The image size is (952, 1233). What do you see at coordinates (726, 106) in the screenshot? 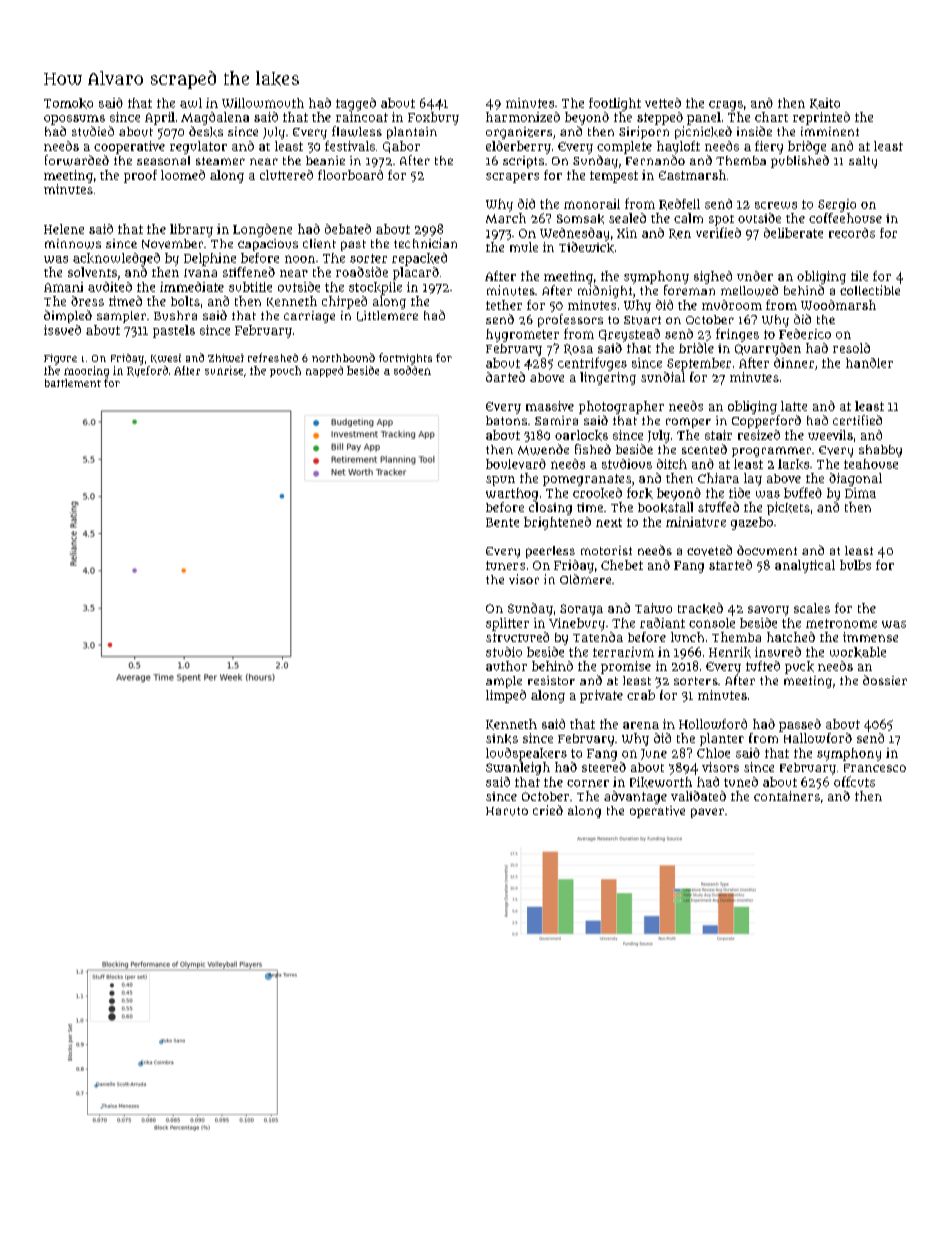
I see `crags` at bounding box center [726, 106].
